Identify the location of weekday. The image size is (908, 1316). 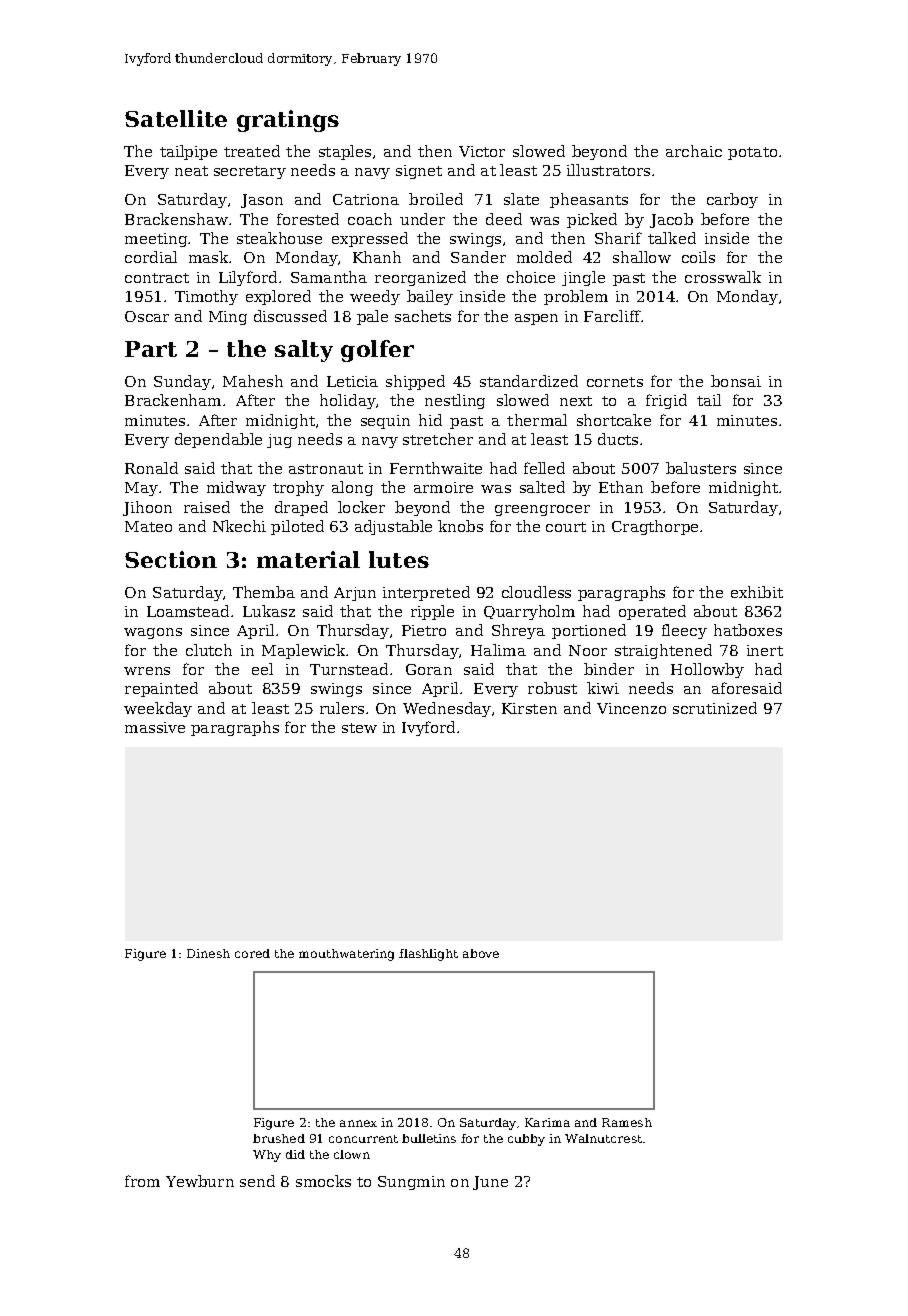
(158, 709).
